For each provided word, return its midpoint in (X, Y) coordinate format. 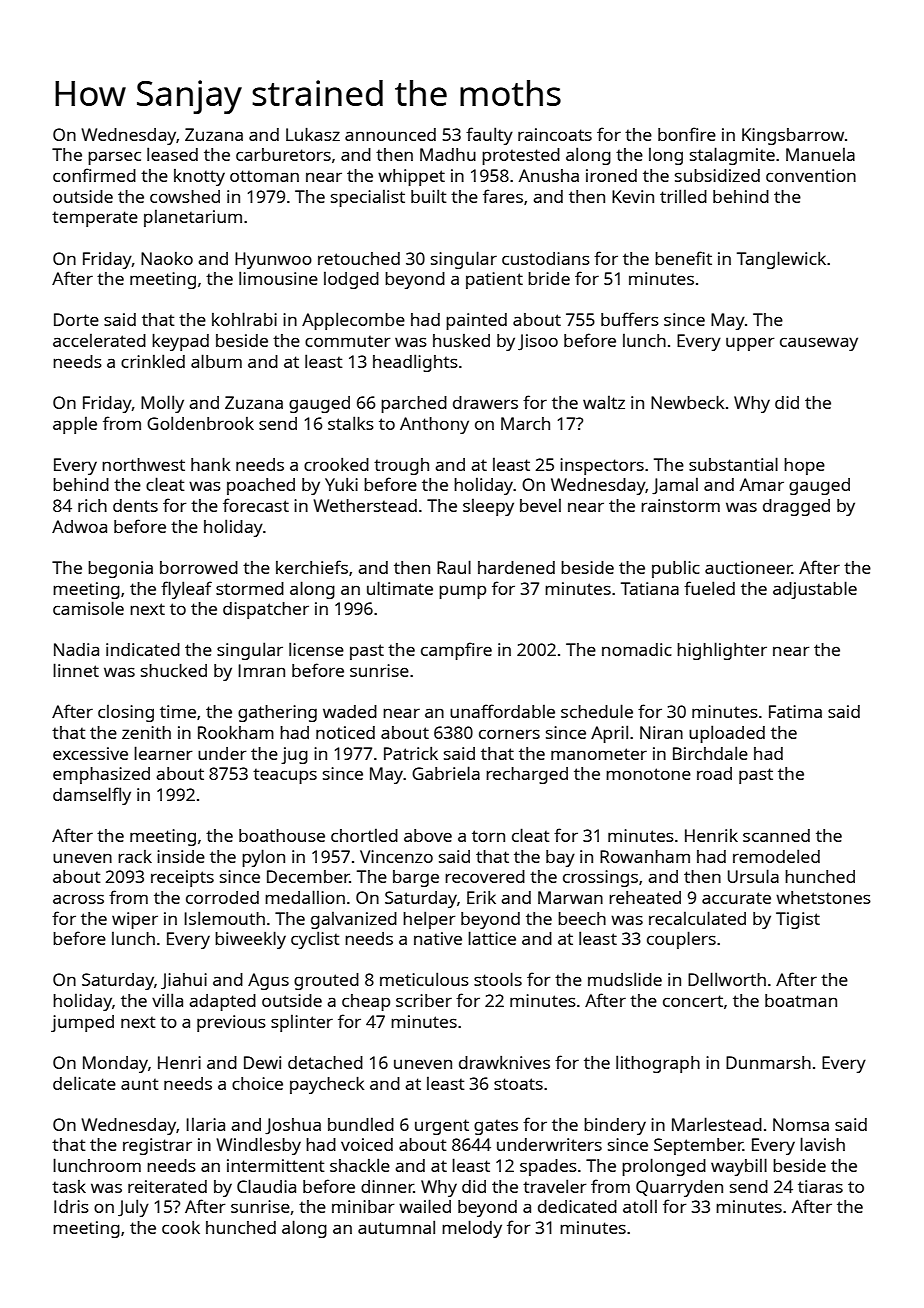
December (308, 876)
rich (92, 505)
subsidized (717, 175)
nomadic (637, 649)
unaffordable (502, 711)
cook (181, 1227)
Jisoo (538, 342)
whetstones (823, 897)
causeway (819, 344)
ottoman (264, 176)
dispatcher (266, 610)
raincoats (555, 134)
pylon (263, 858)
